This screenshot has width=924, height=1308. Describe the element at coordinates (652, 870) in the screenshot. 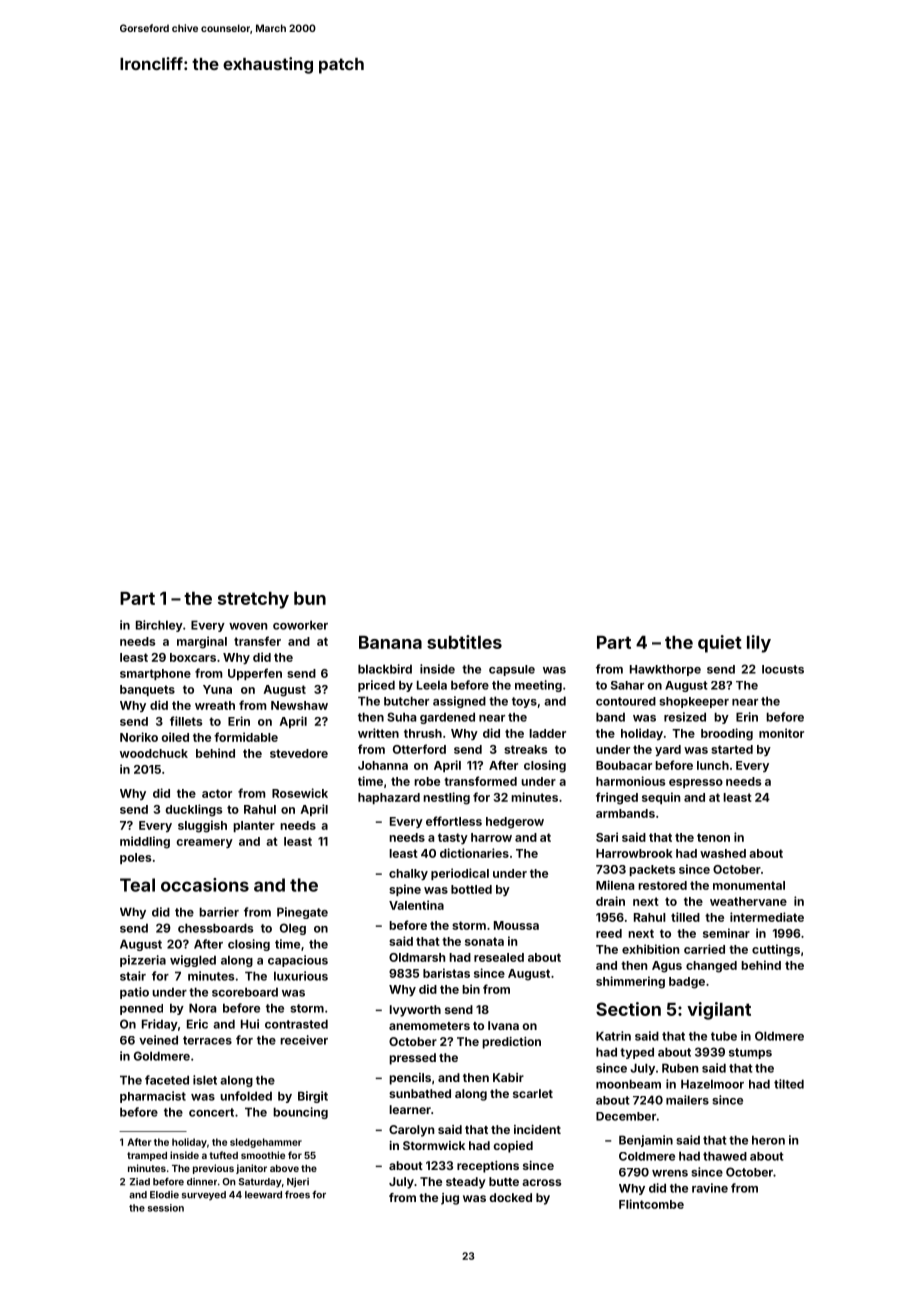

I see `packets` at that location.
